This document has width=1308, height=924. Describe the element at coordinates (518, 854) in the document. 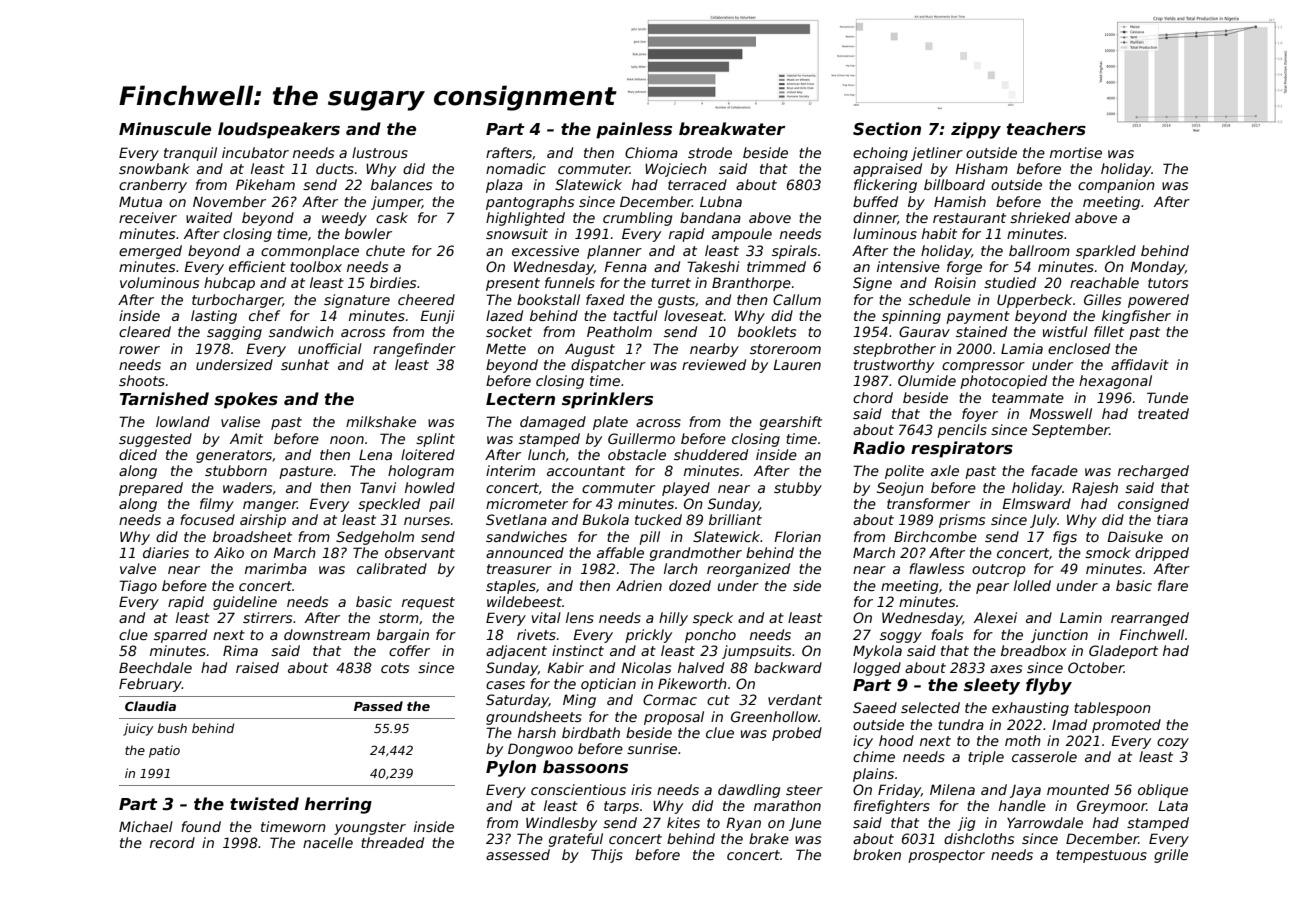

I see `assessed` at that location.
